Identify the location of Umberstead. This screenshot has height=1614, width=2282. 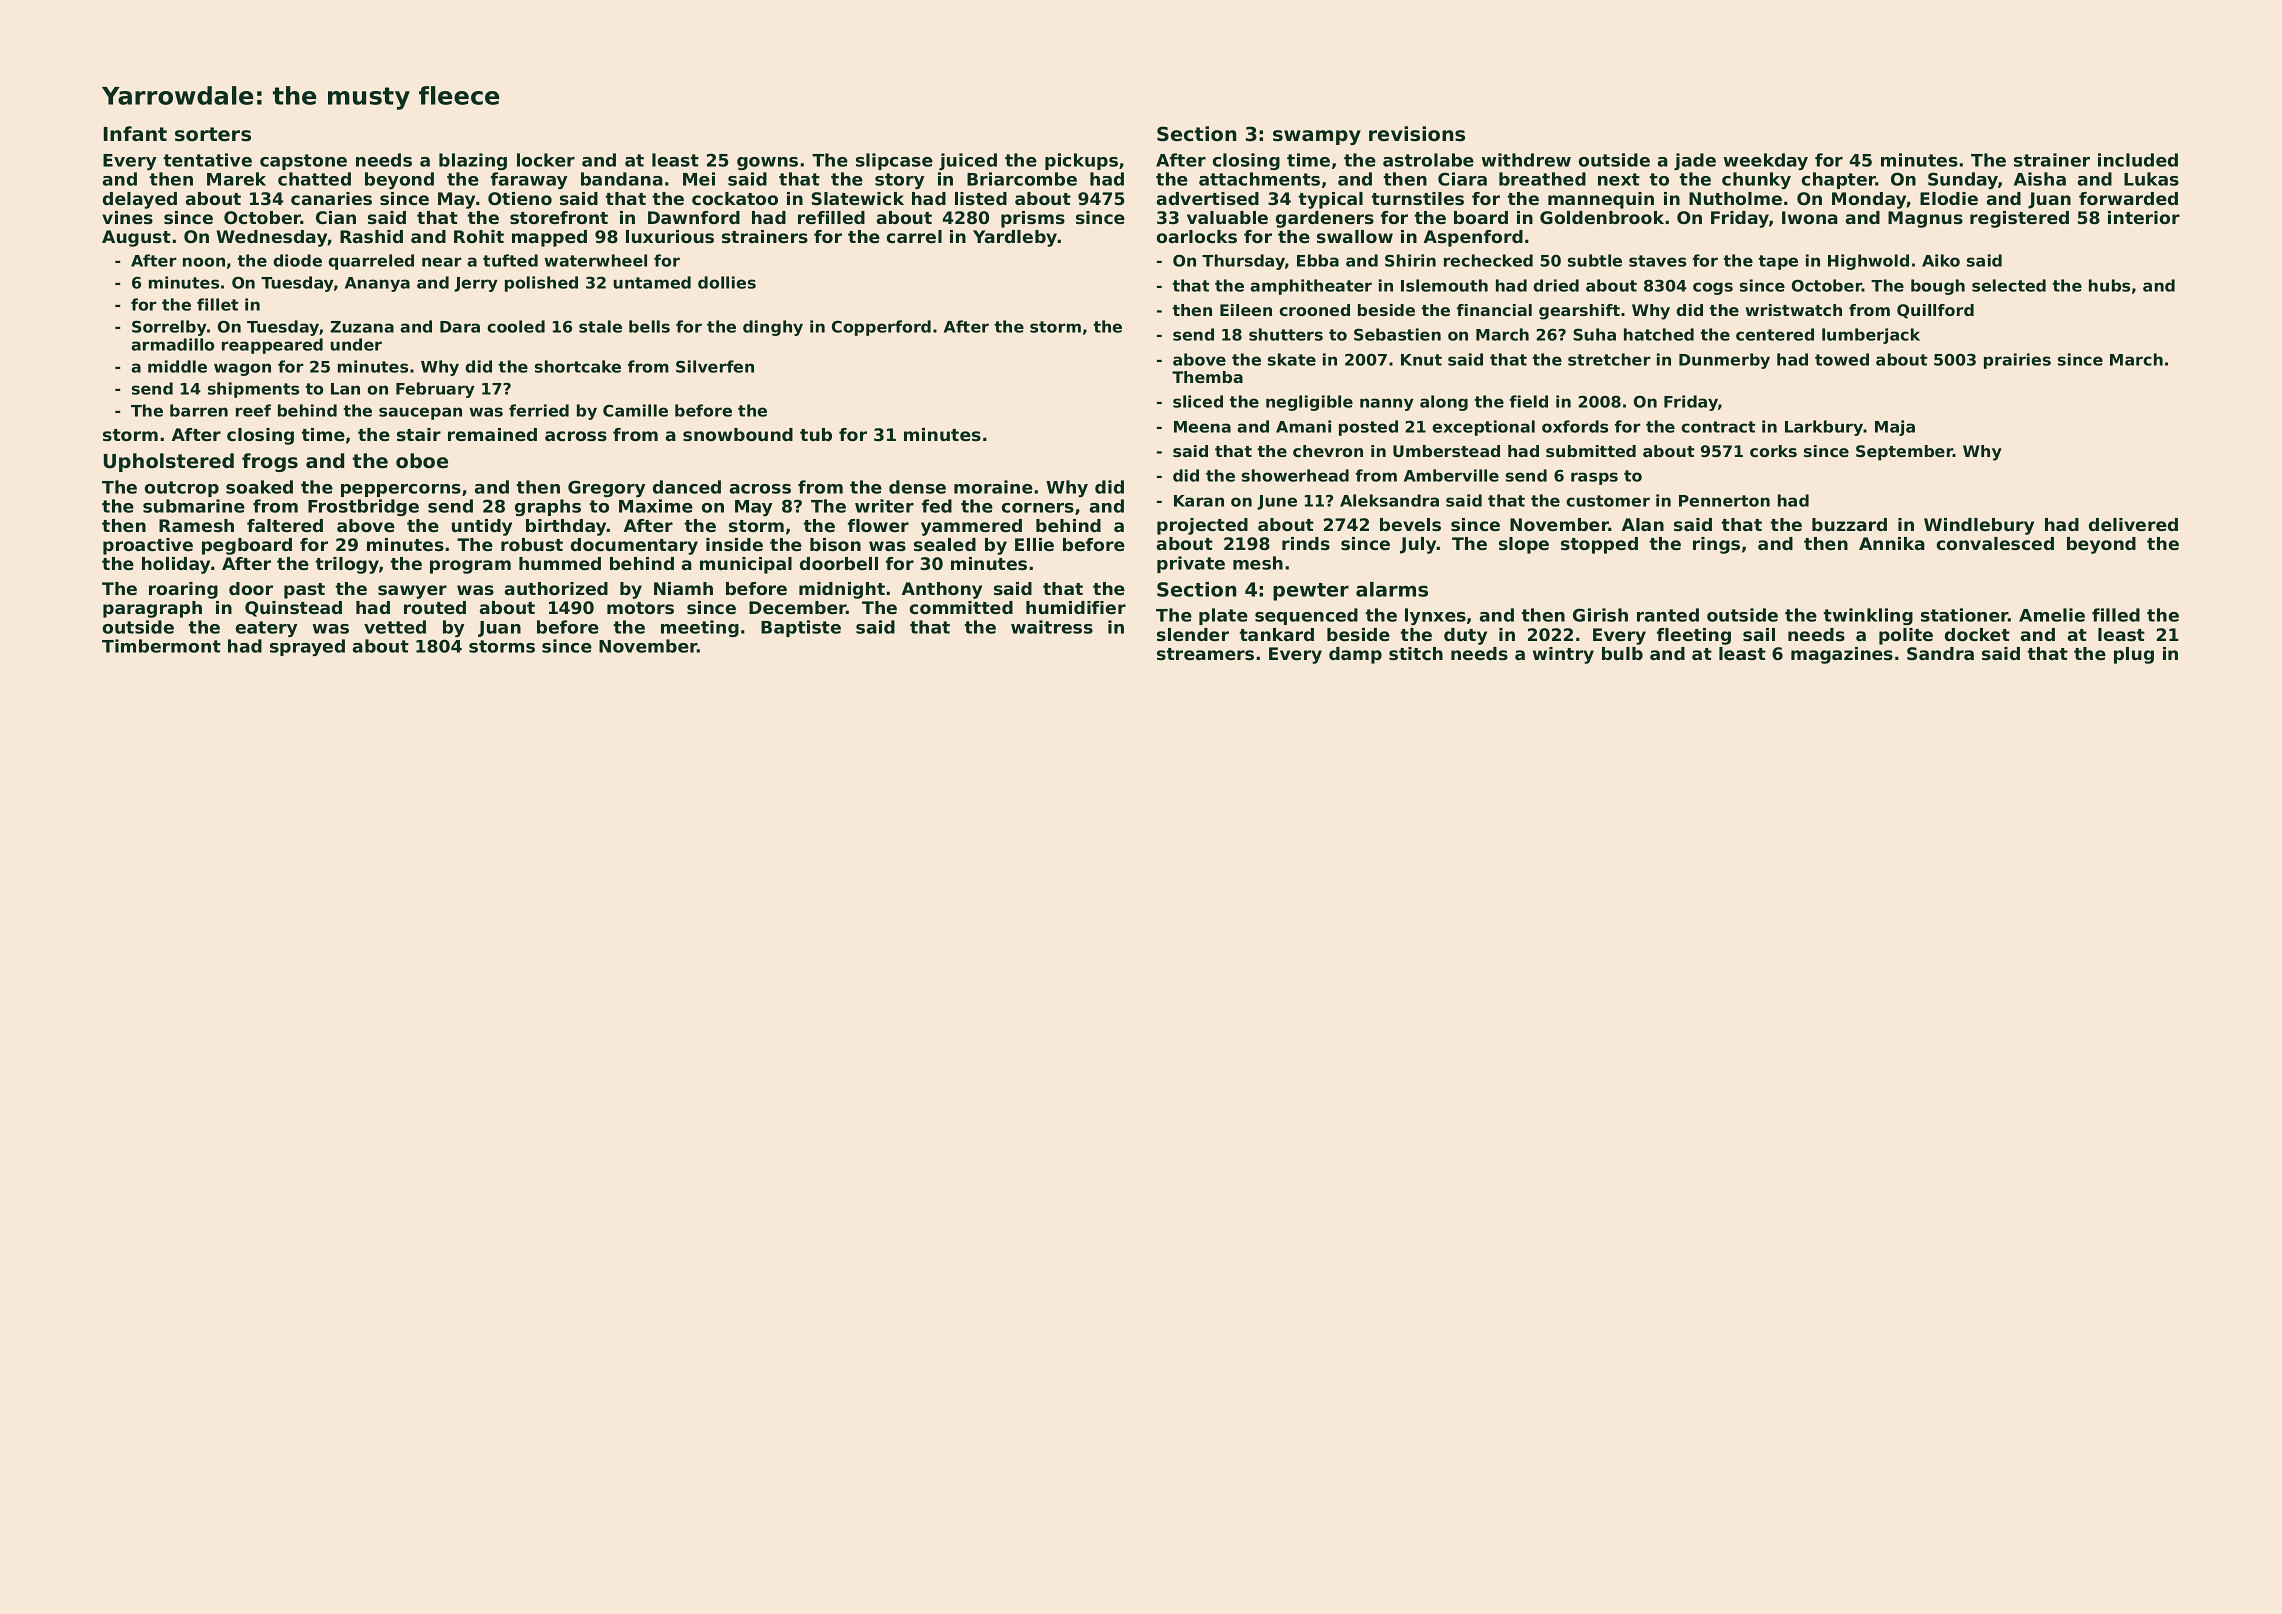
(1446, 451).
